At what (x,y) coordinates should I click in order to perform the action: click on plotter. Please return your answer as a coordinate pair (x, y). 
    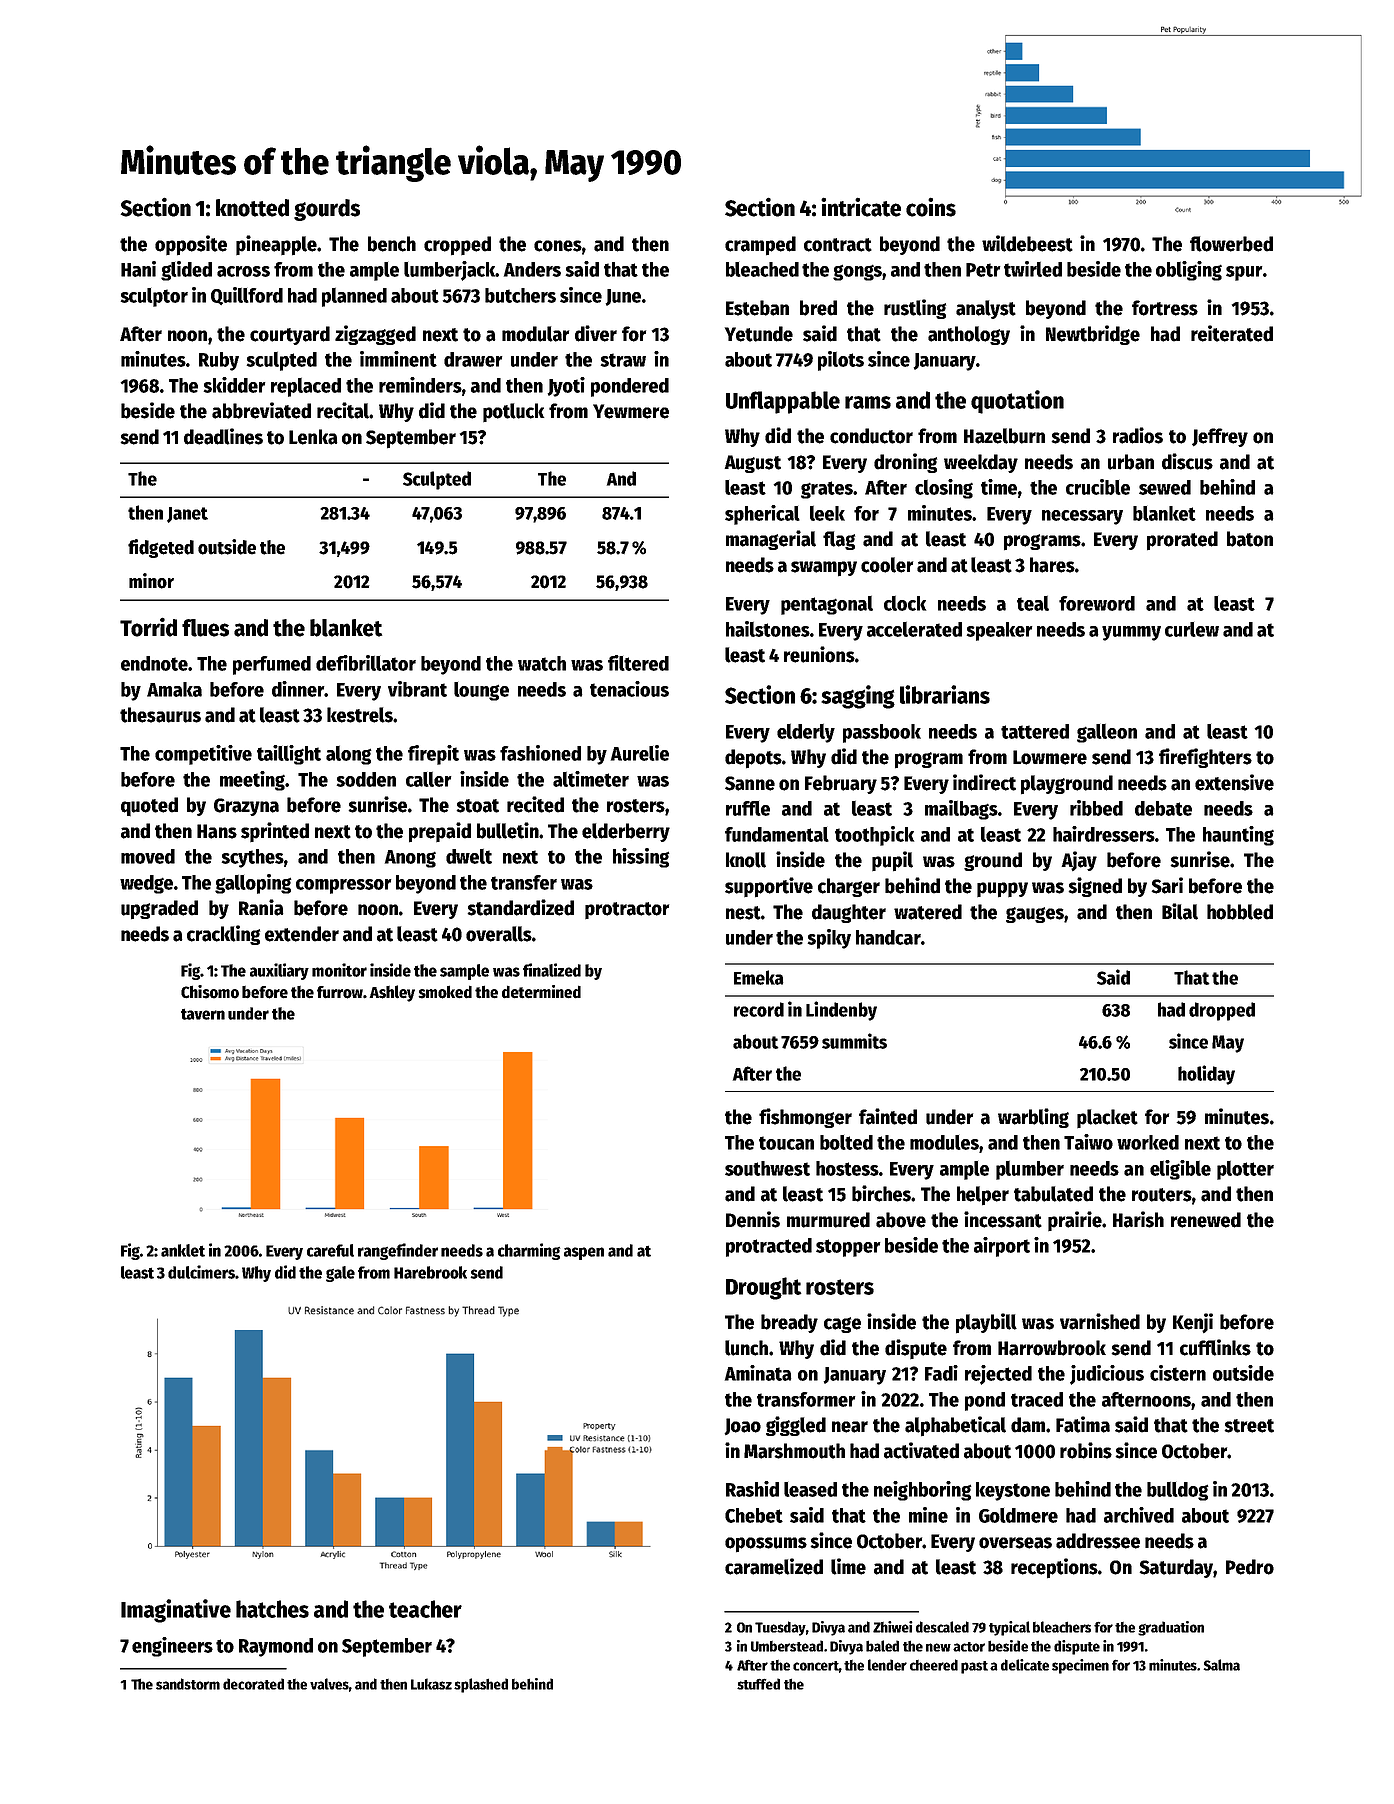
    Looking at the image, I should click on (1245, 1170).
